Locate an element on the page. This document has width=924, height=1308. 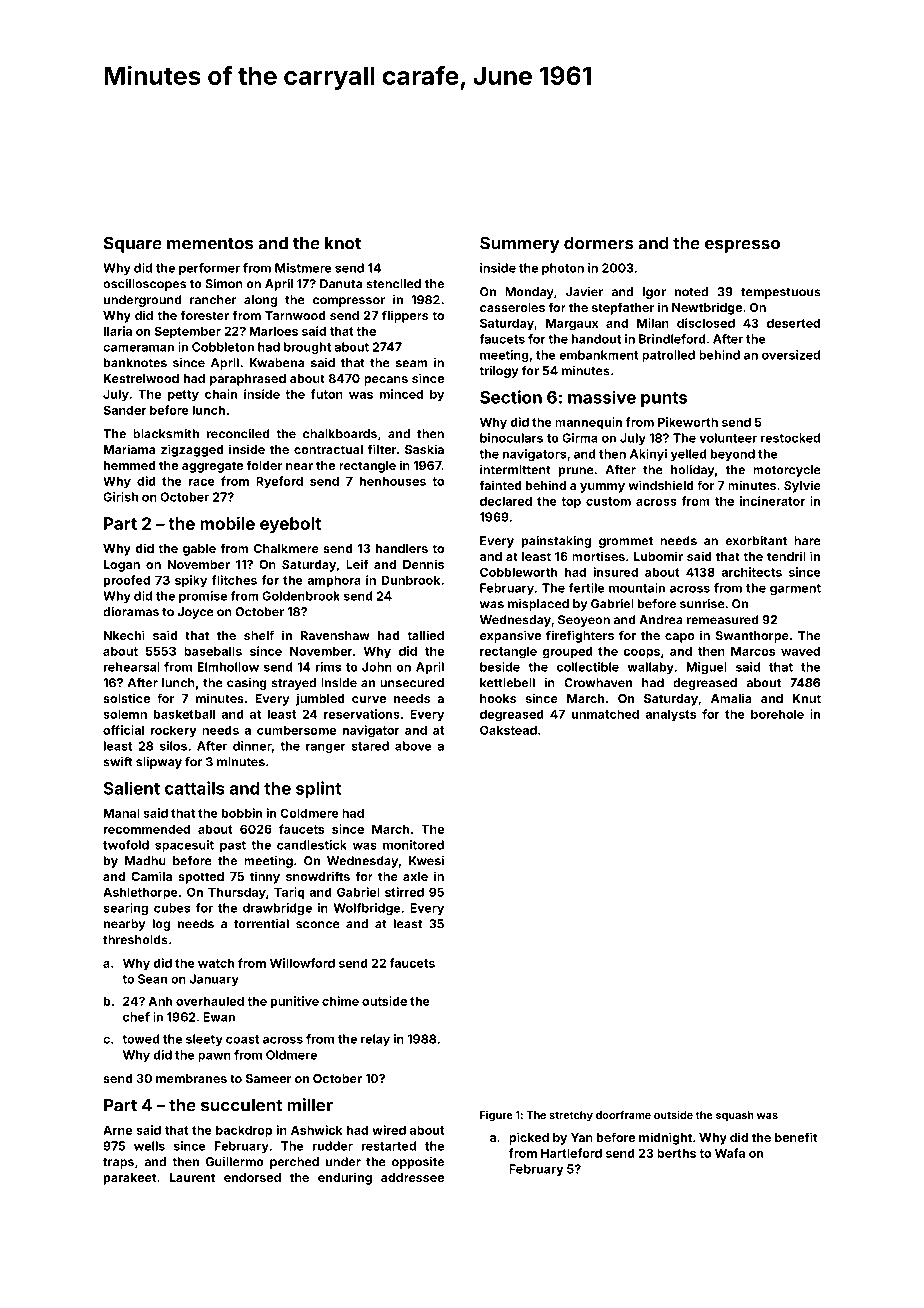
flippers is located at coordinates (405, 316).
